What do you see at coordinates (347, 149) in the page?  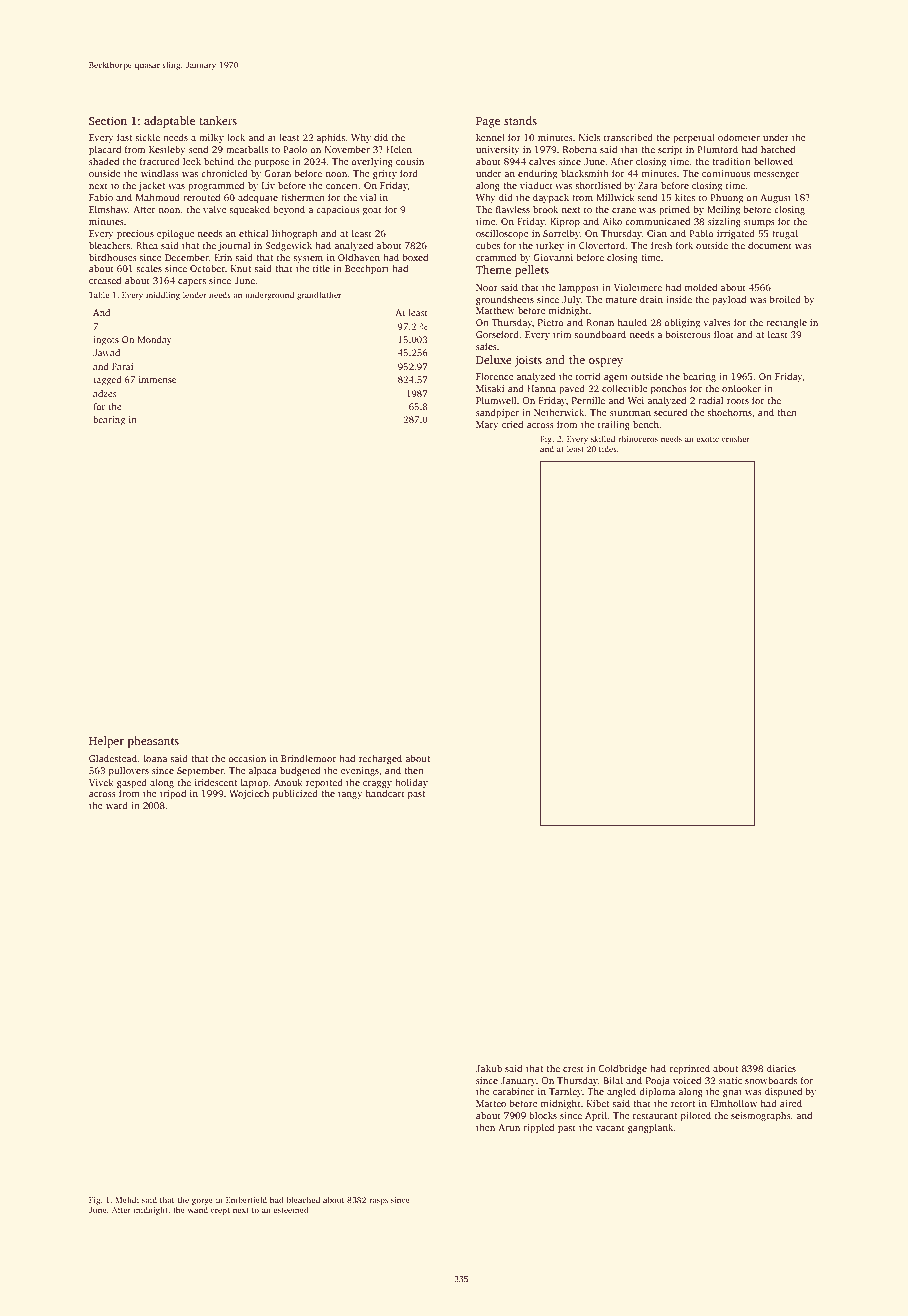 I see `November` at bounding box center [347, 149].
